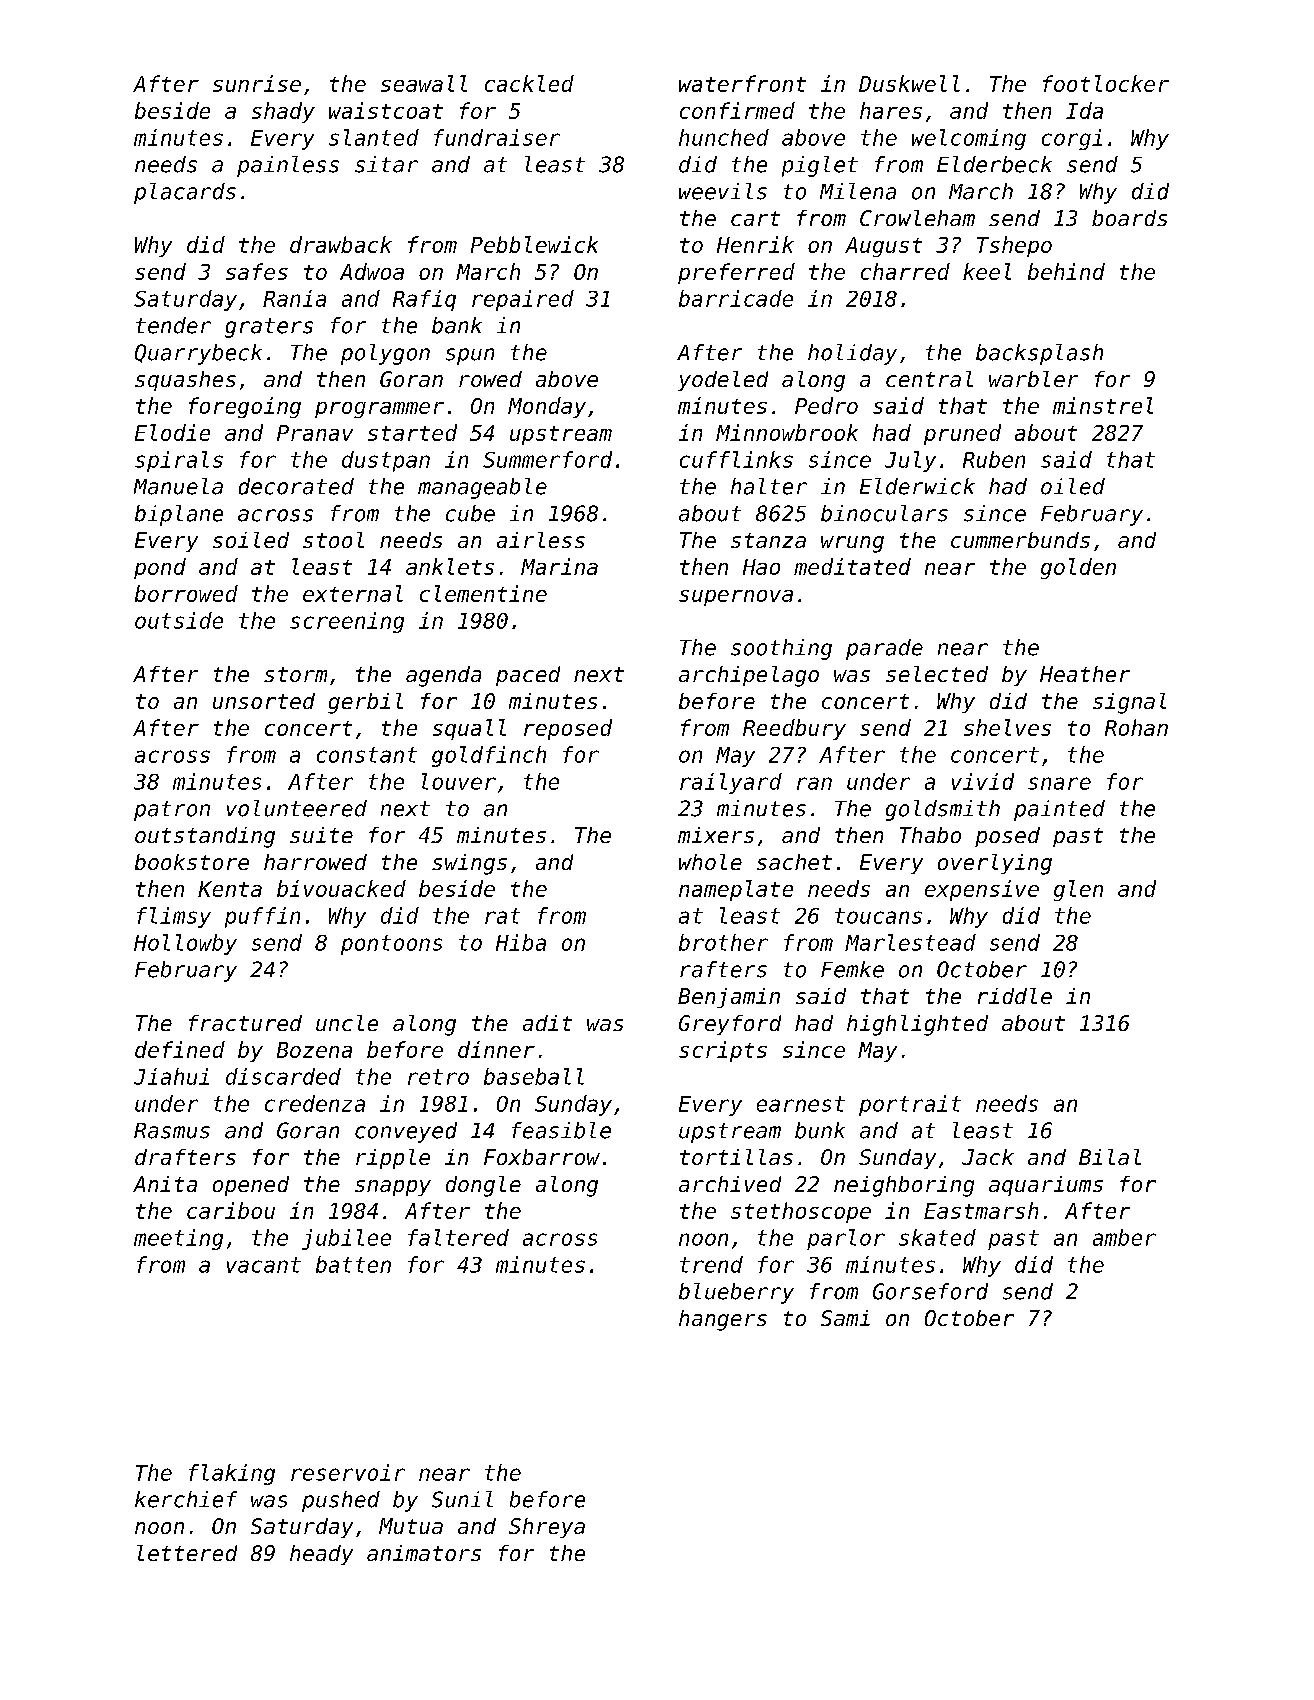 The height and width of the screenshot is (1700, 1314). Describe the element at coordinates (264, 1265) in the screenshot. I see `vacant` at that location.
